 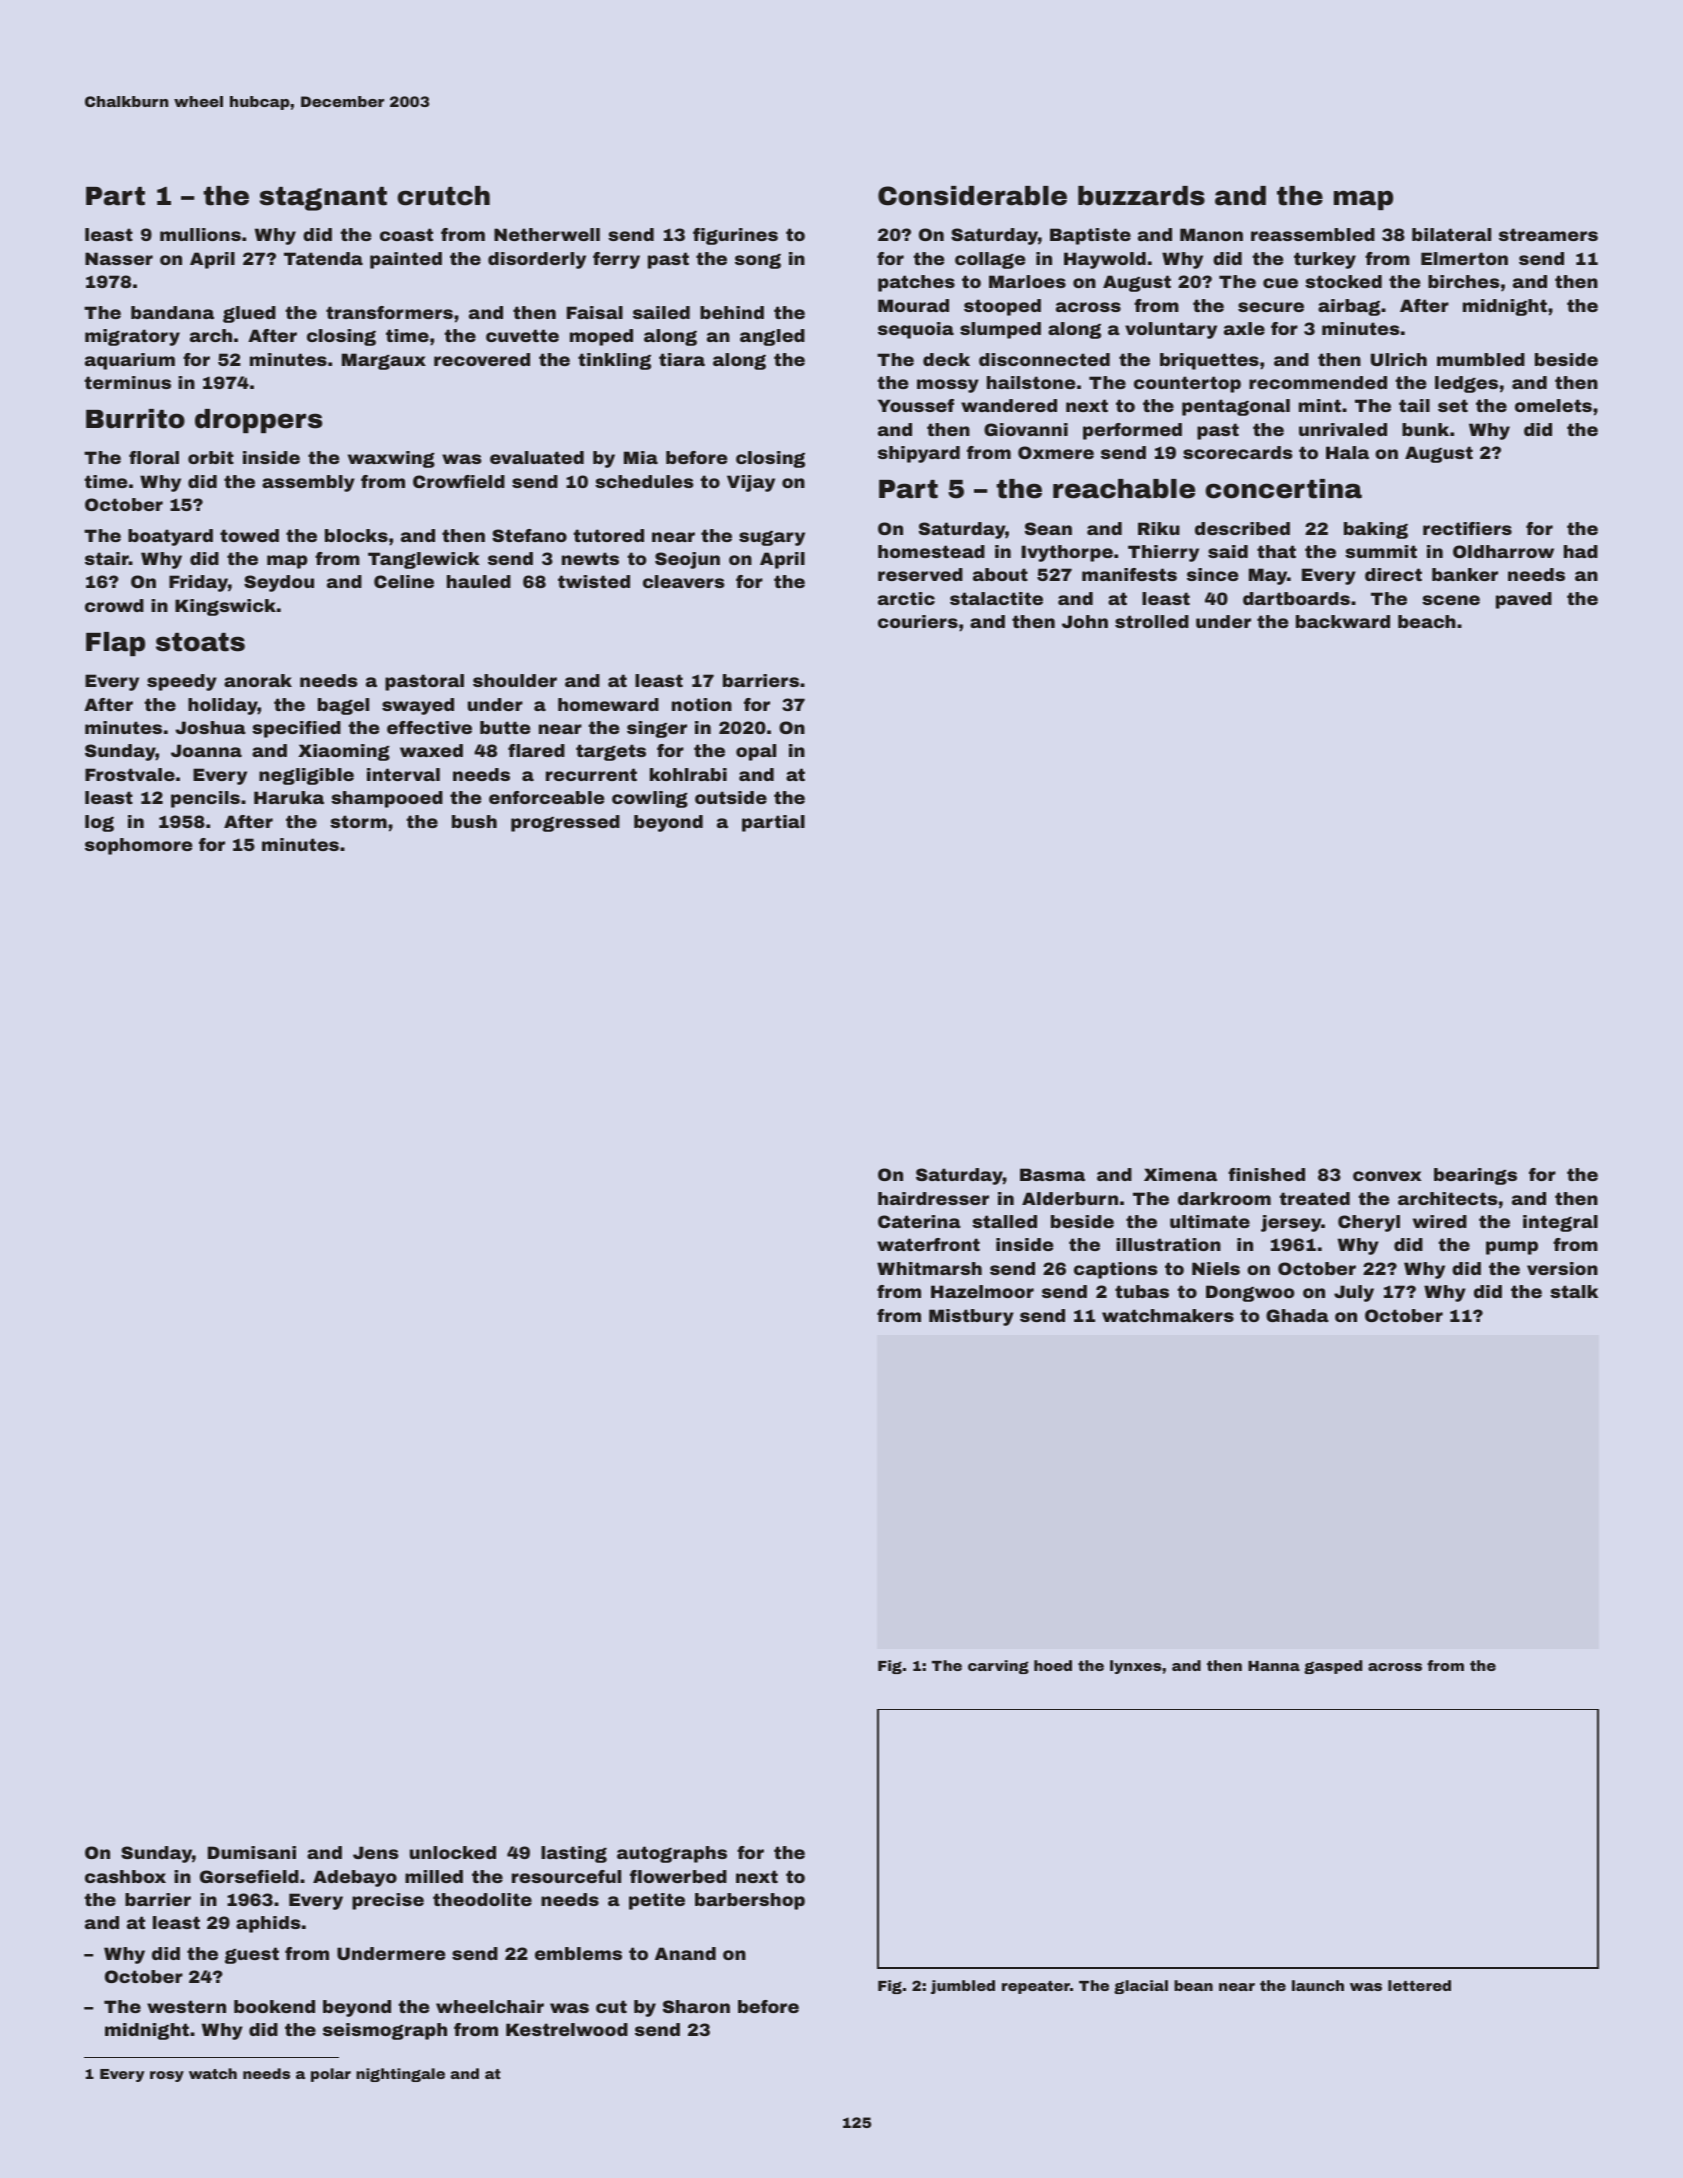 What do you see at coordinates (919, 1221) in the screenshot?
I see `Caterina` at bounding box center [919, 1221].
